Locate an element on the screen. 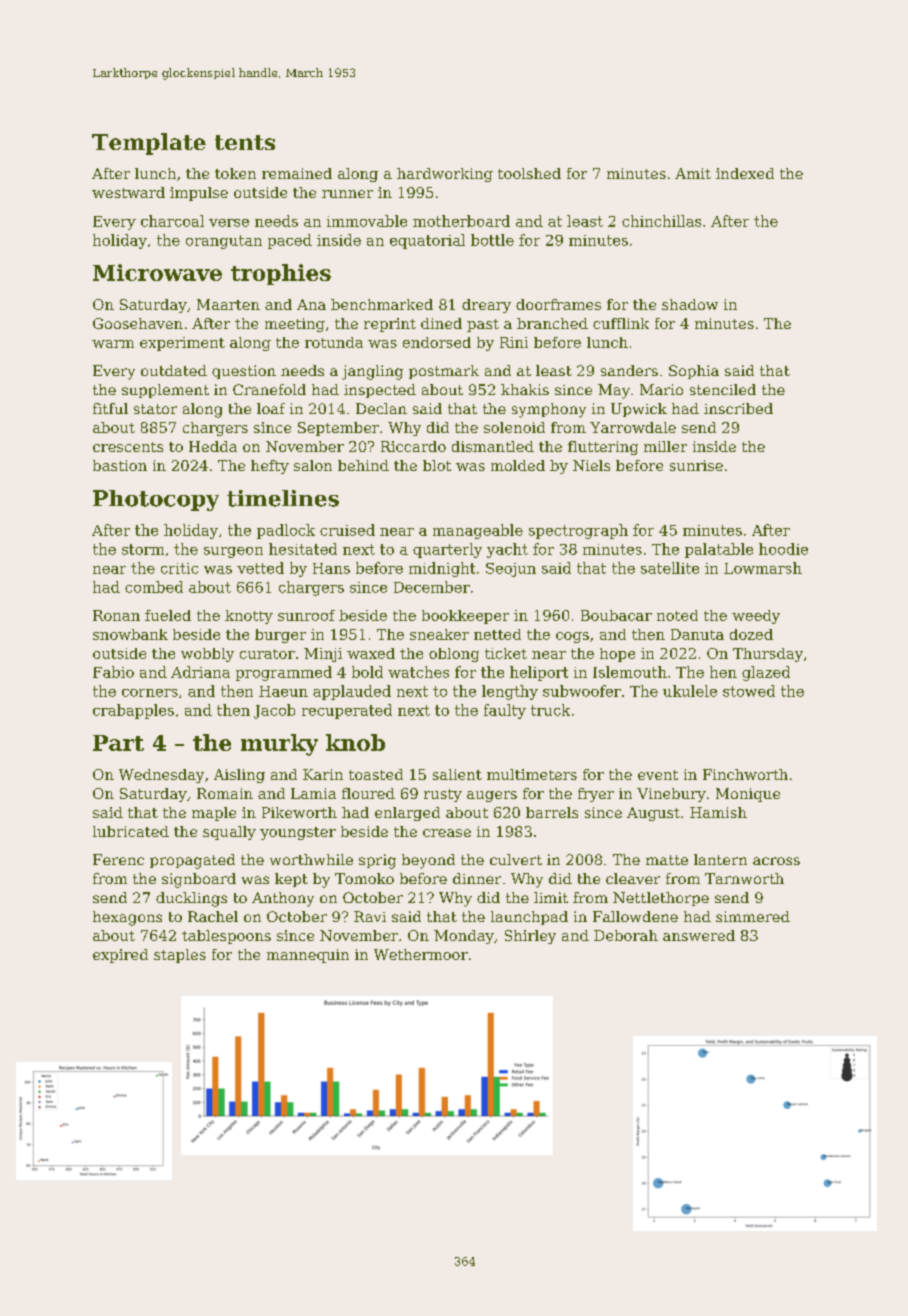  Amit is located at coordinates (693, 173).
